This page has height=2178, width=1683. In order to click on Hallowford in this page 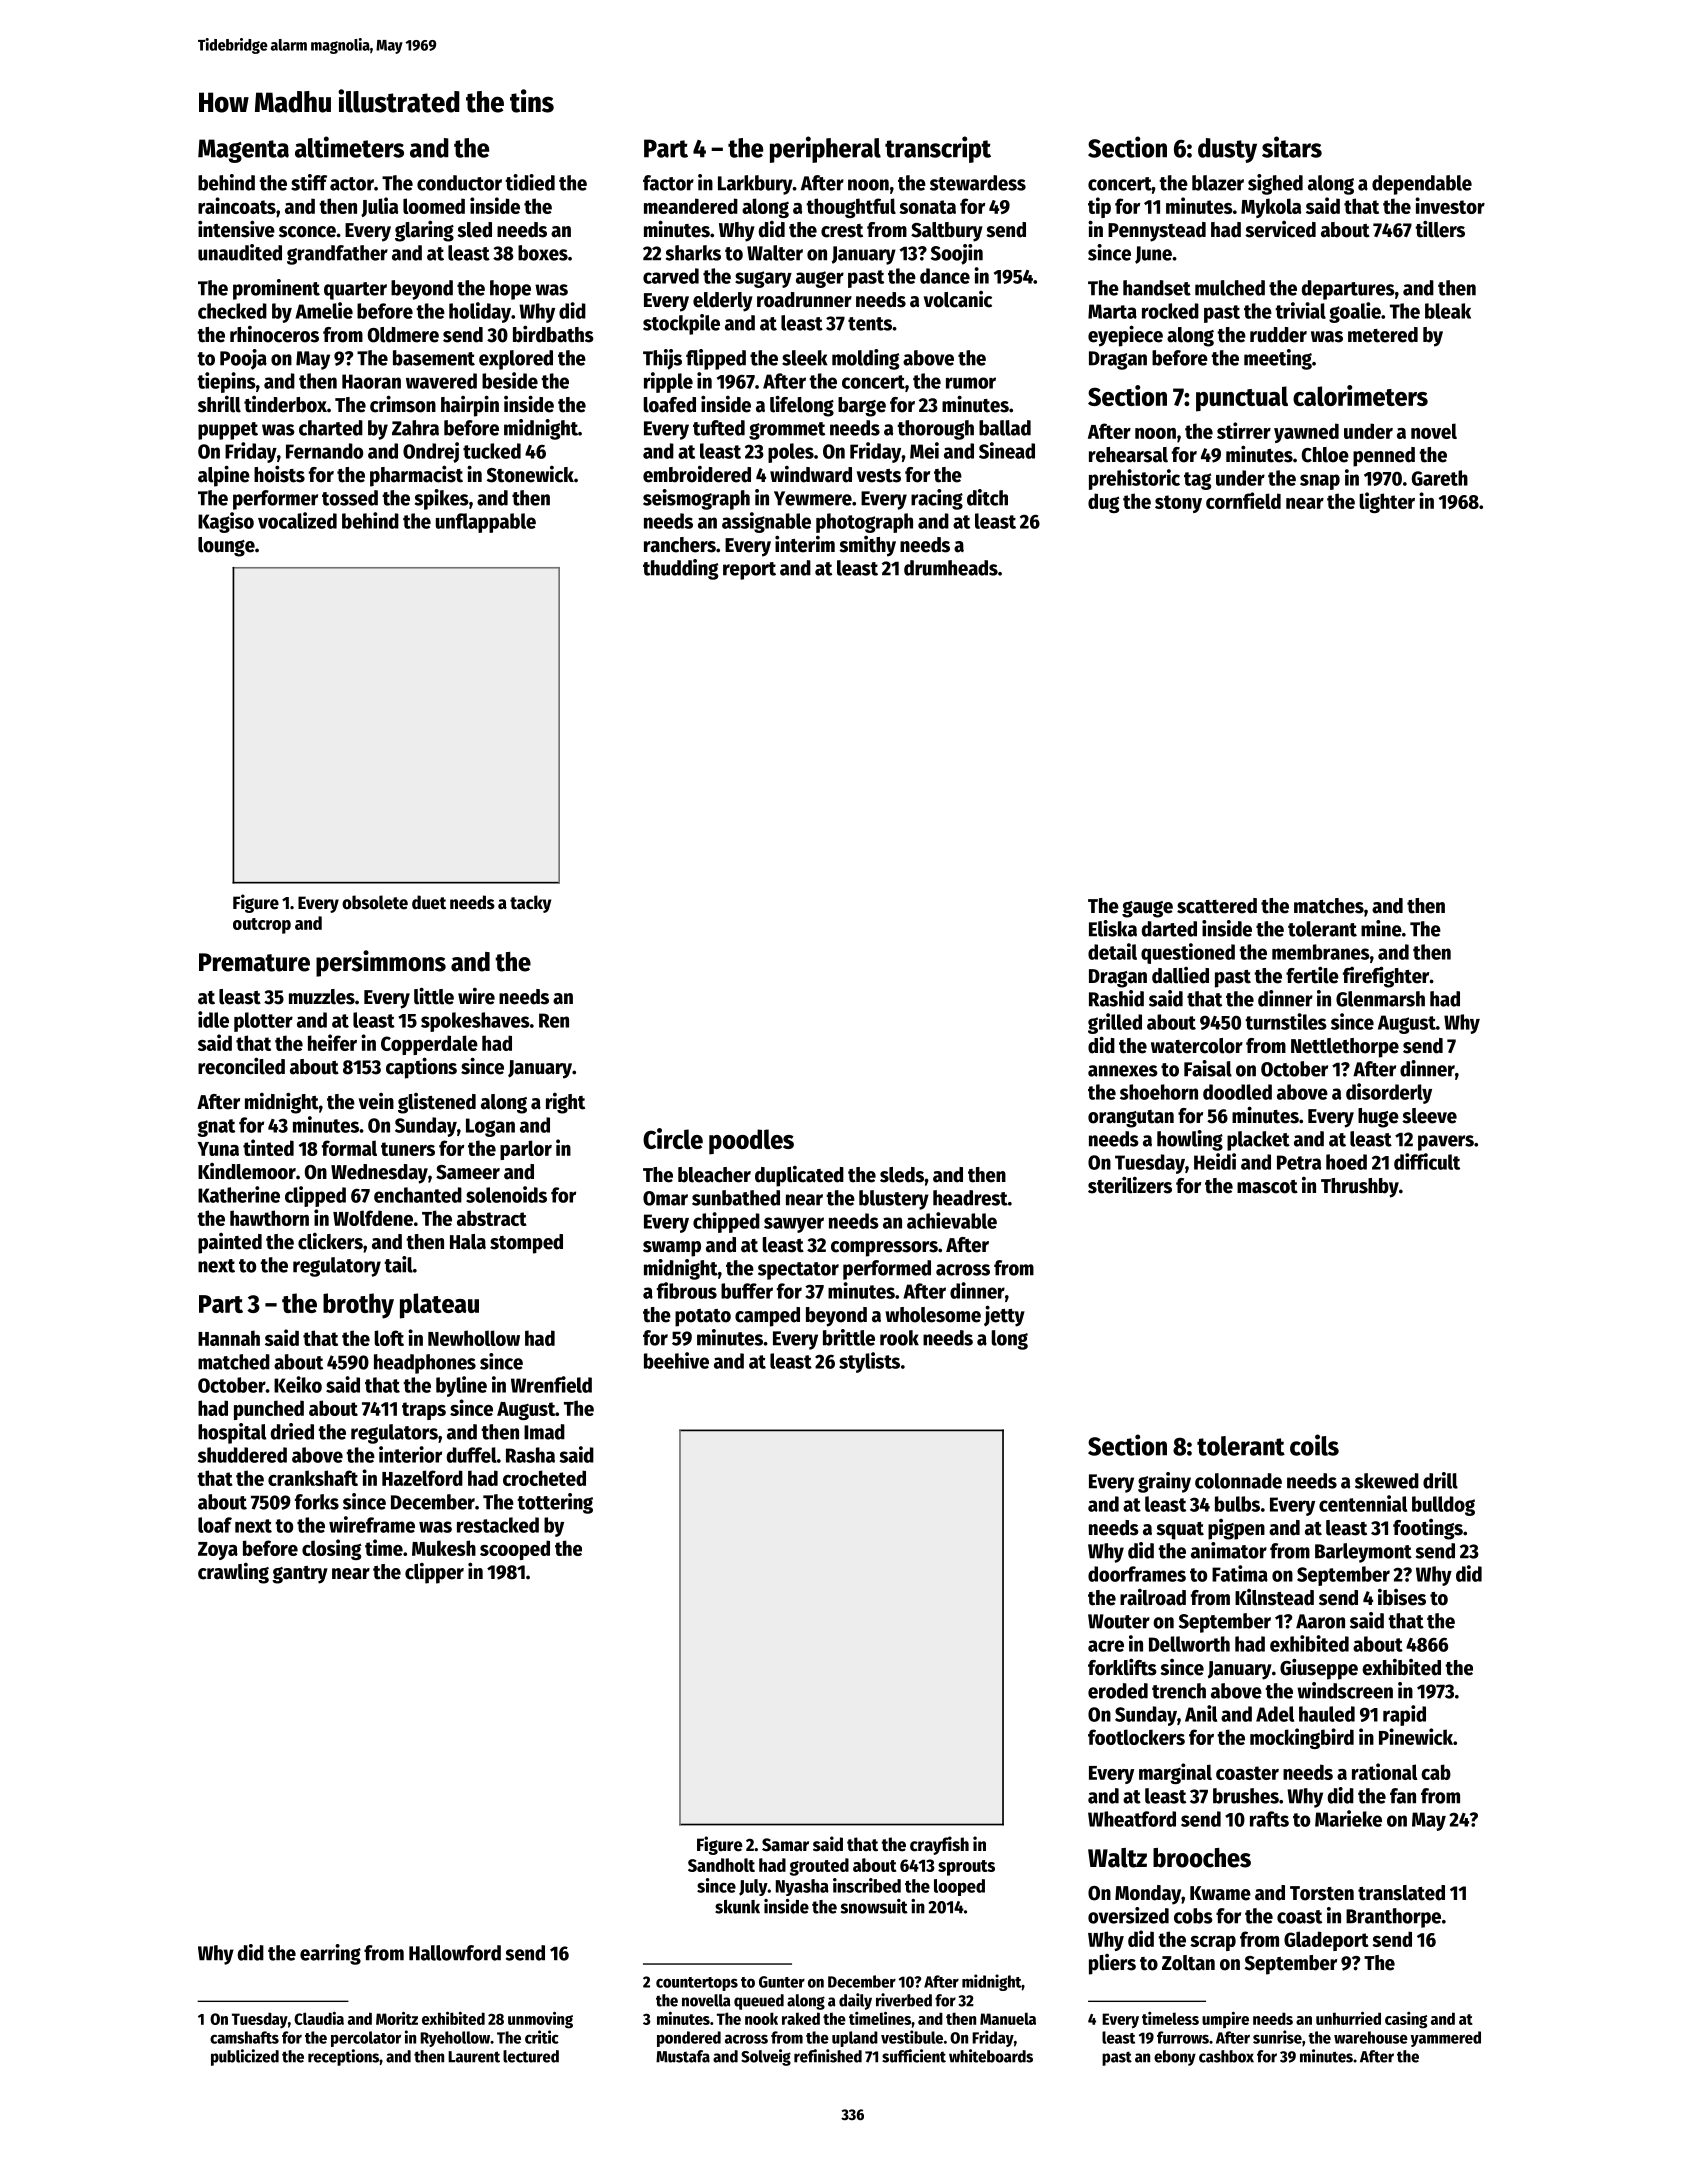, I will do `click(455, 1953)`.
